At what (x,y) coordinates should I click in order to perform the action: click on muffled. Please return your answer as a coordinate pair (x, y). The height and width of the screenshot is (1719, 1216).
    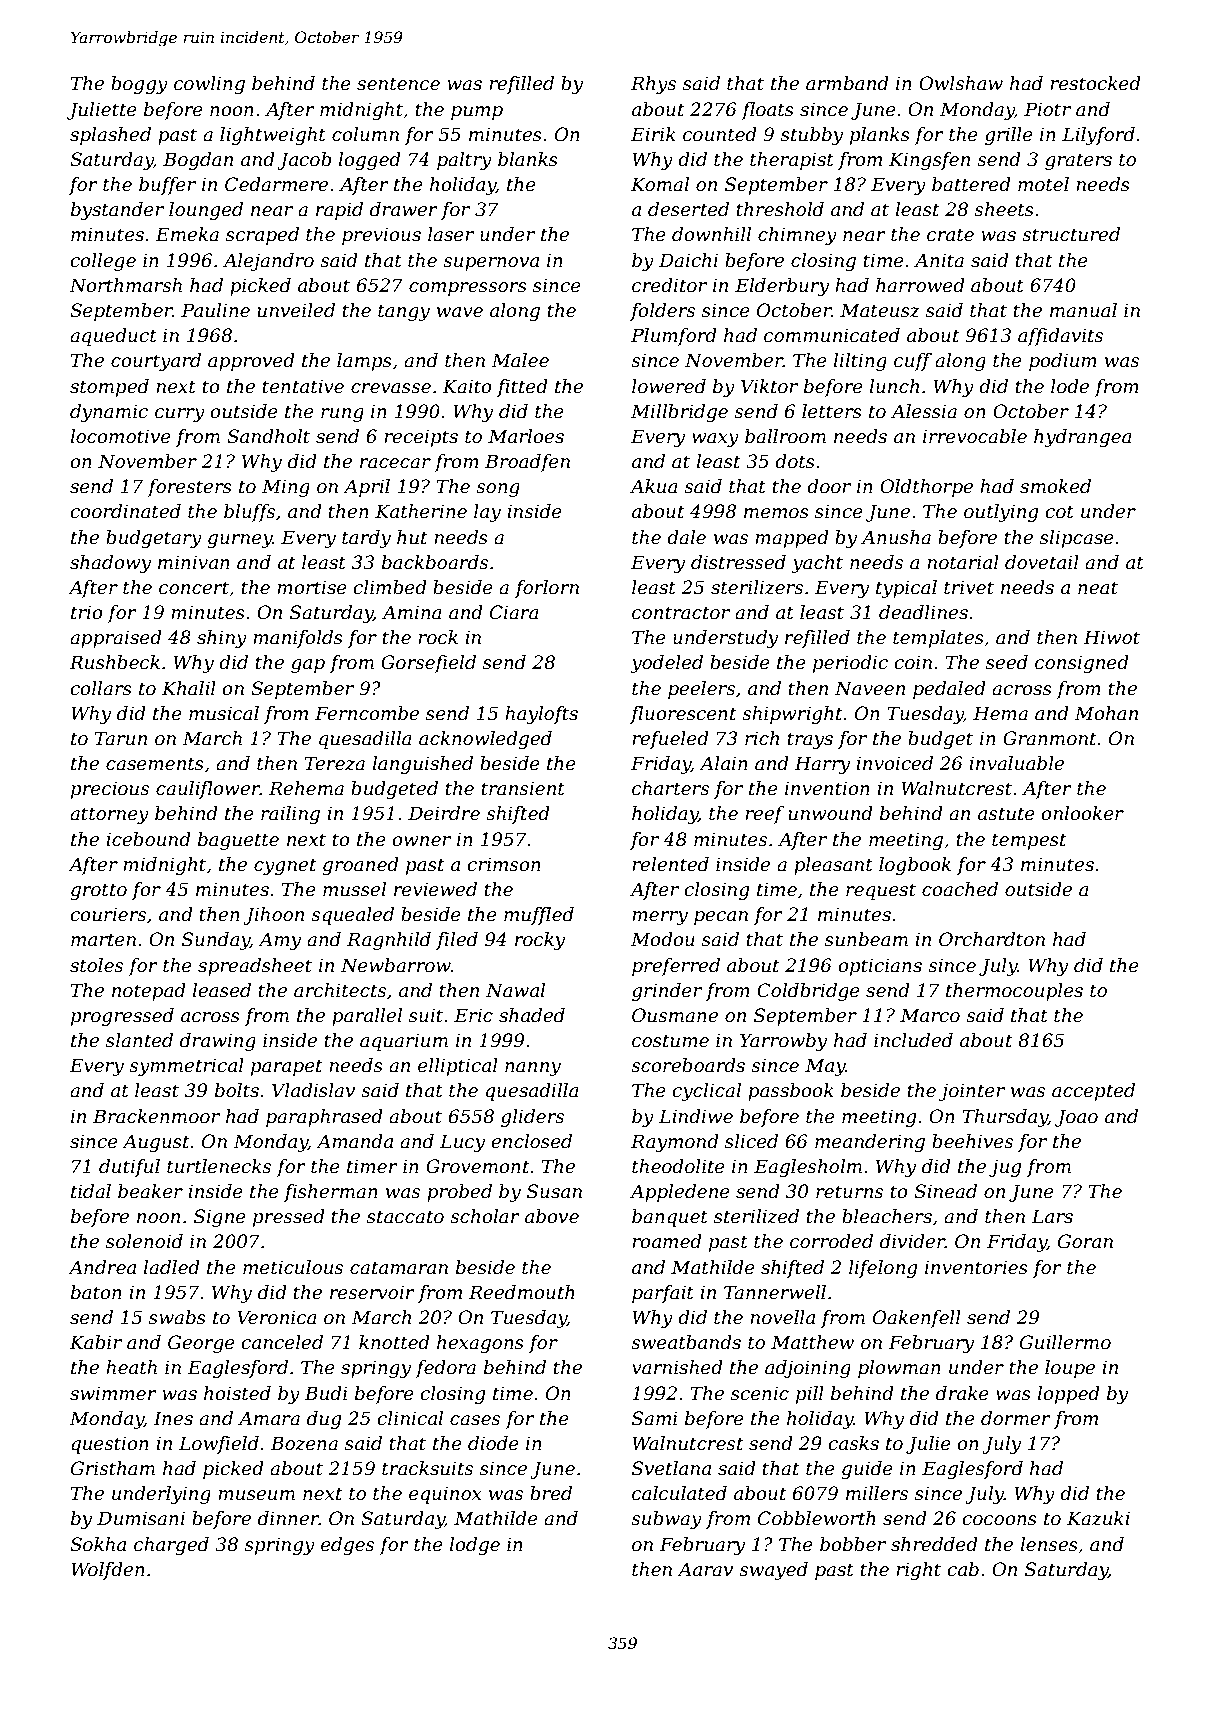
    Looking at the image, I should click on (539, 916).
